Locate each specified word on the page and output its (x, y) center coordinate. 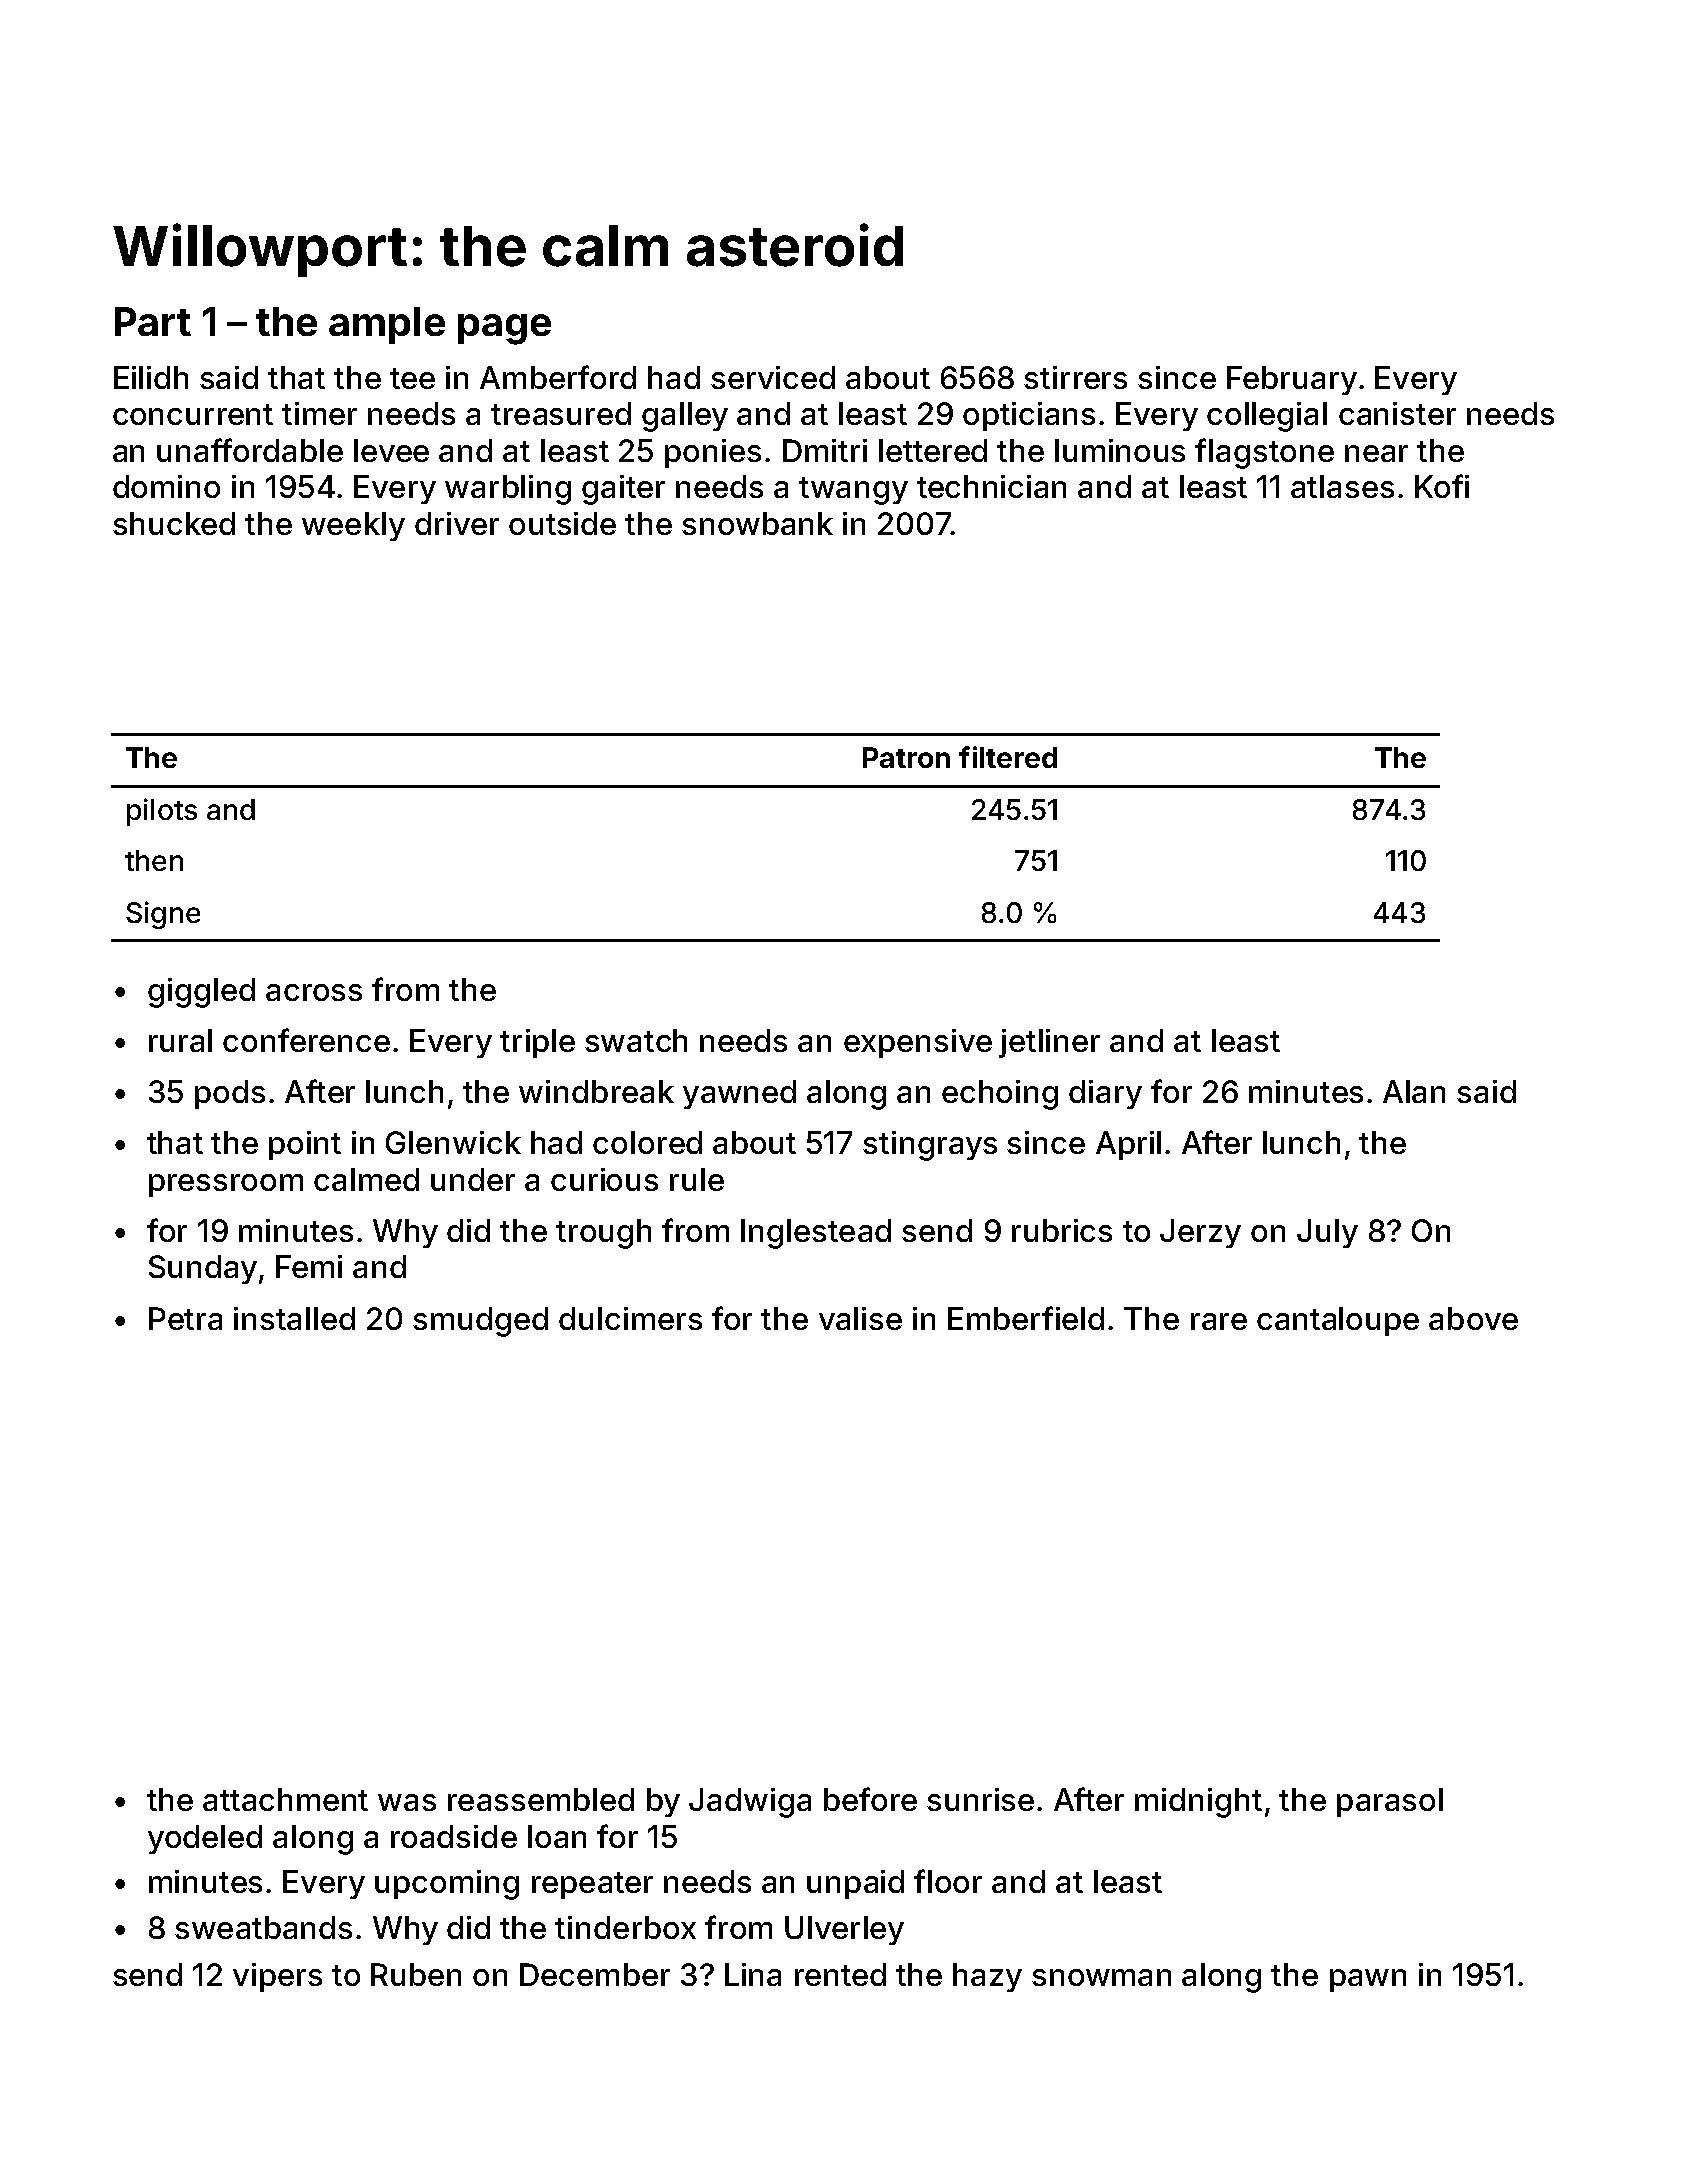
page (504, 329)
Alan (1414, 1091)
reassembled (541, 1799)
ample (387, 325)
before (870, 1799)
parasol (1390, 1802)
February (1292, 380)
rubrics (1062, 1230)
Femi (309, 1266)
